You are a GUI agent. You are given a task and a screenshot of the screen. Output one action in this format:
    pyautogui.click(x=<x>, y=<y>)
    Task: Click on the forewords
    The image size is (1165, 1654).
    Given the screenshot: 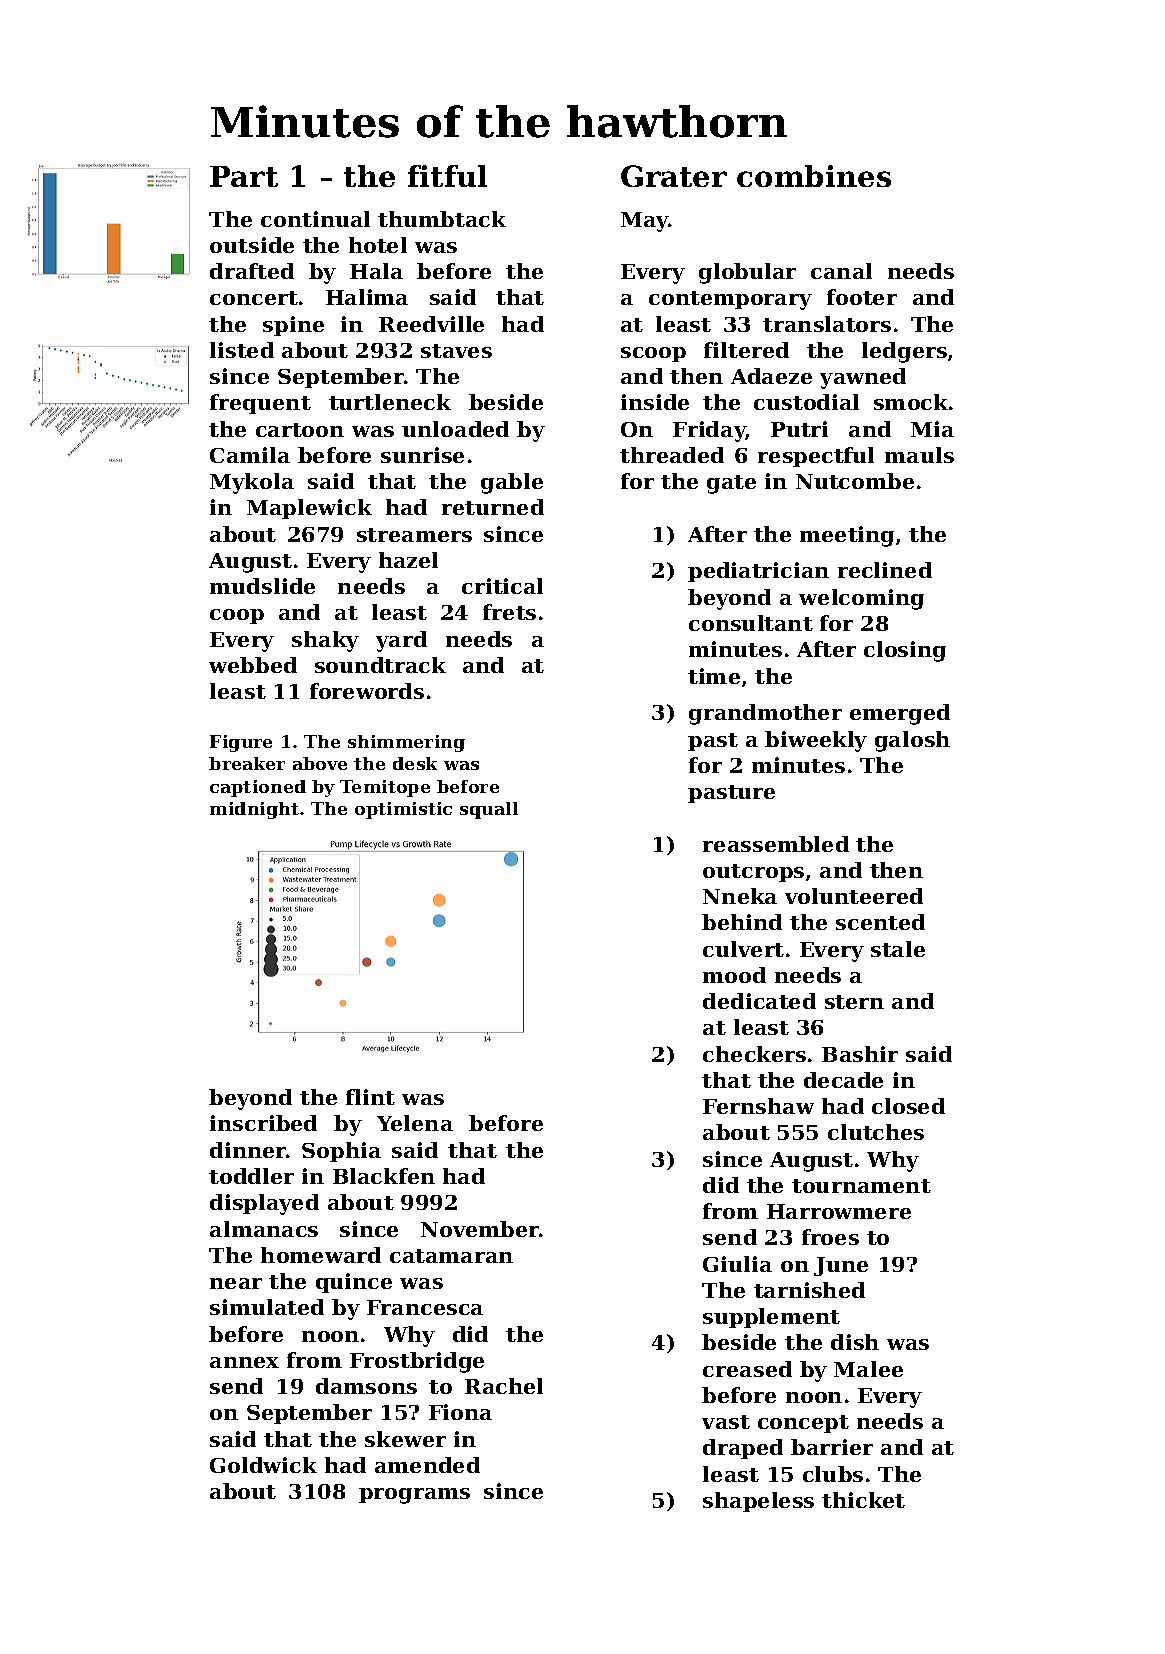 What is the action you would take?
    pyautogui.click(x=367, y=691)
